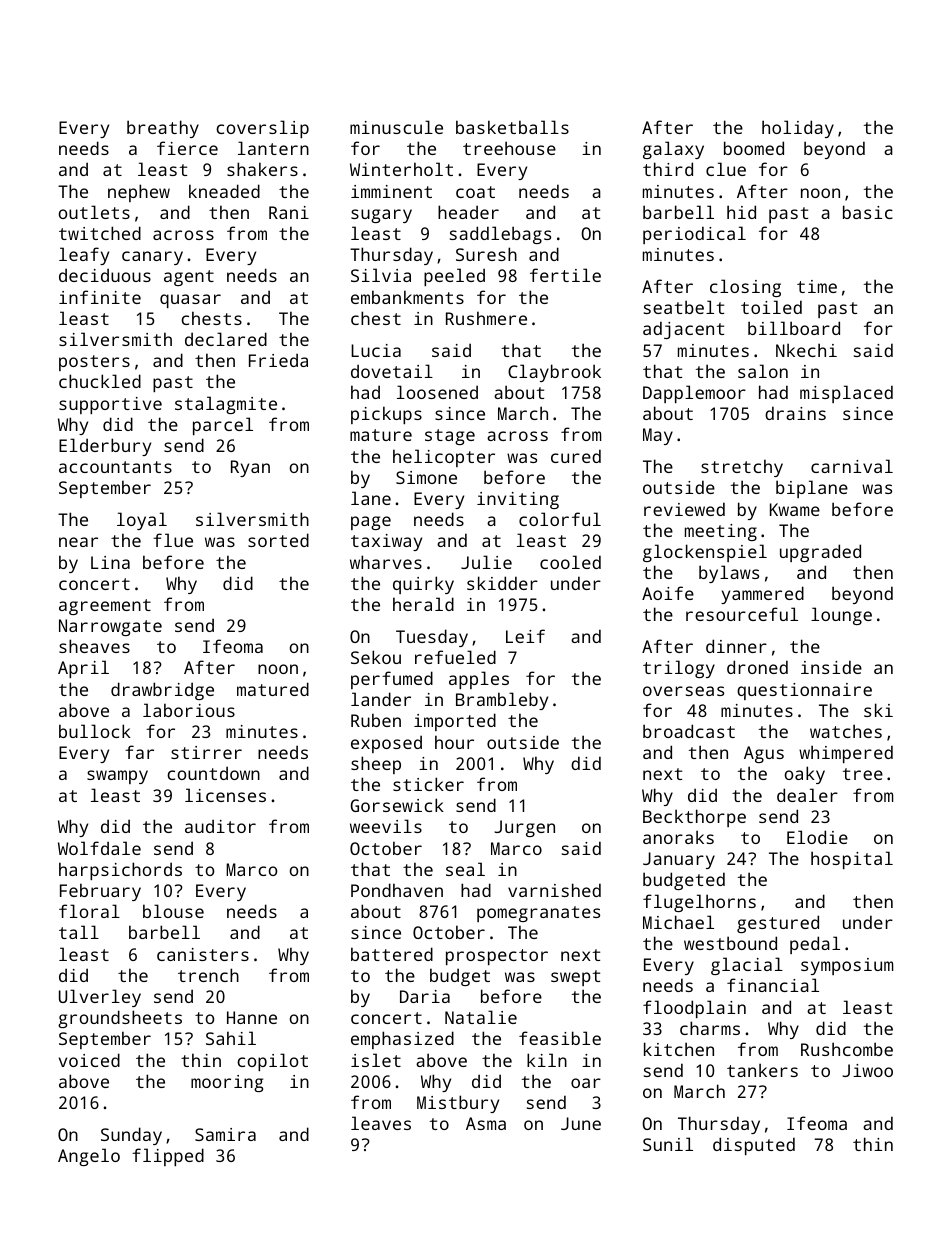 This screenshot has height=1233, width=952. I want to click on coverslip, so click(262, 129).
